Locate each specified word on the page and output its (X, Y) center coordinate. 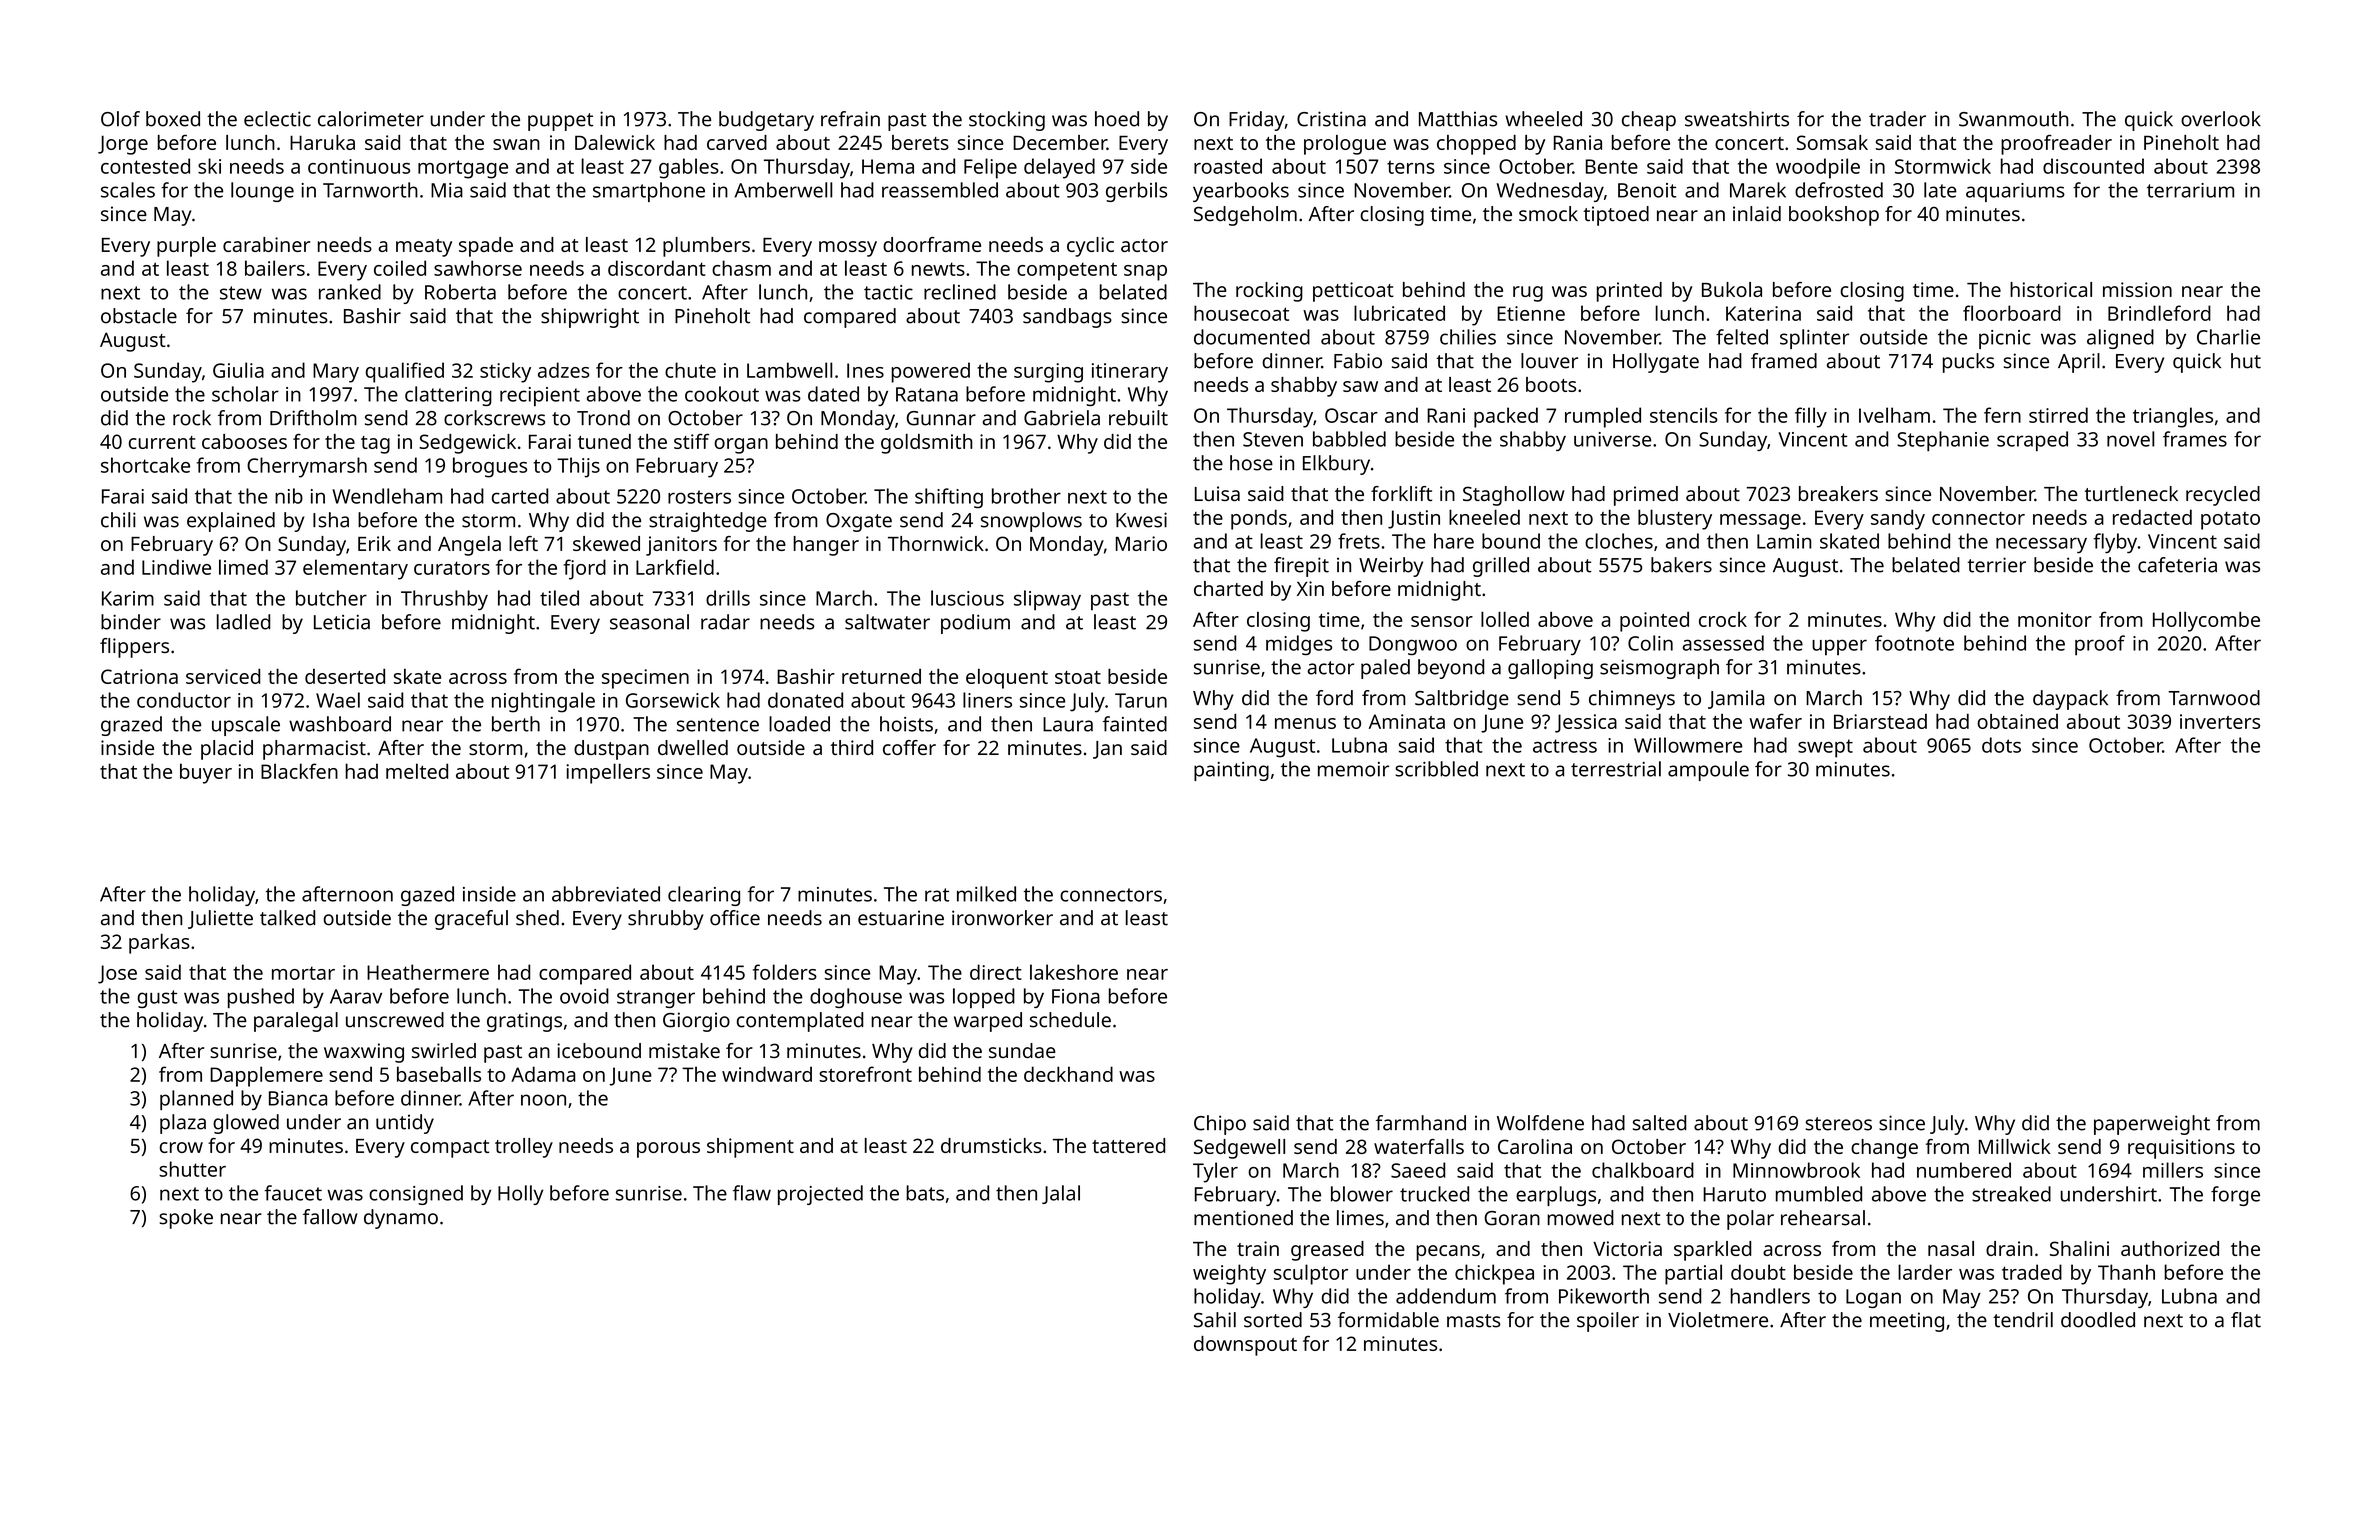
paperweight (2152, 1125)
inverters (2220, 721)
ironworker (1002, 918)
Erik (374, 543)
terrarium (2190, 190)
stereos (1839, 1124)
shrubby (666, 920)
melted (417, 771)
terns (1411, 167)
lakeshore (1074, 972)
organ (741, 446)
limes (1360, 1218)
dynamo (401, 1219)
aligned (2120, 339)
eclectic (277, 119)
